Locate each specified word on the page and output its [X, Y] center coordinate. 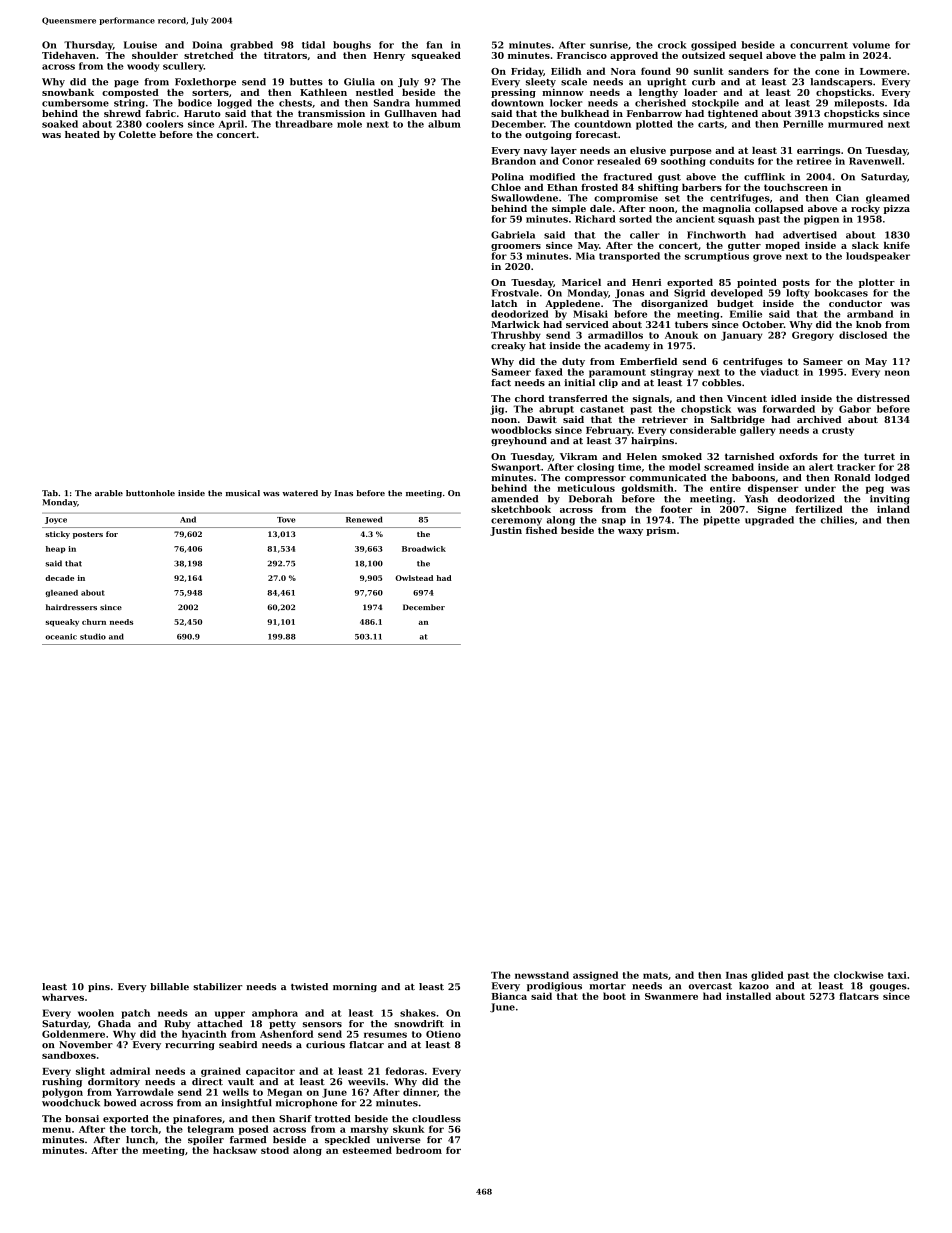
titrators [285, 55]
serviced [587, 324]
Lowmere [883, 71]
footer [676, 509]
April [231, 125]
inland [893, 509]
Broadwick [424, 549]
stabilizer [217, 986]
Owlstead [414, 578]
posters [88, 535]
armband [870, 314]
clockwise [859, 975]
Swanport [516, 468]
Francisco [582, 55]
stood [275, 1150]
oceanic [61, 637]
